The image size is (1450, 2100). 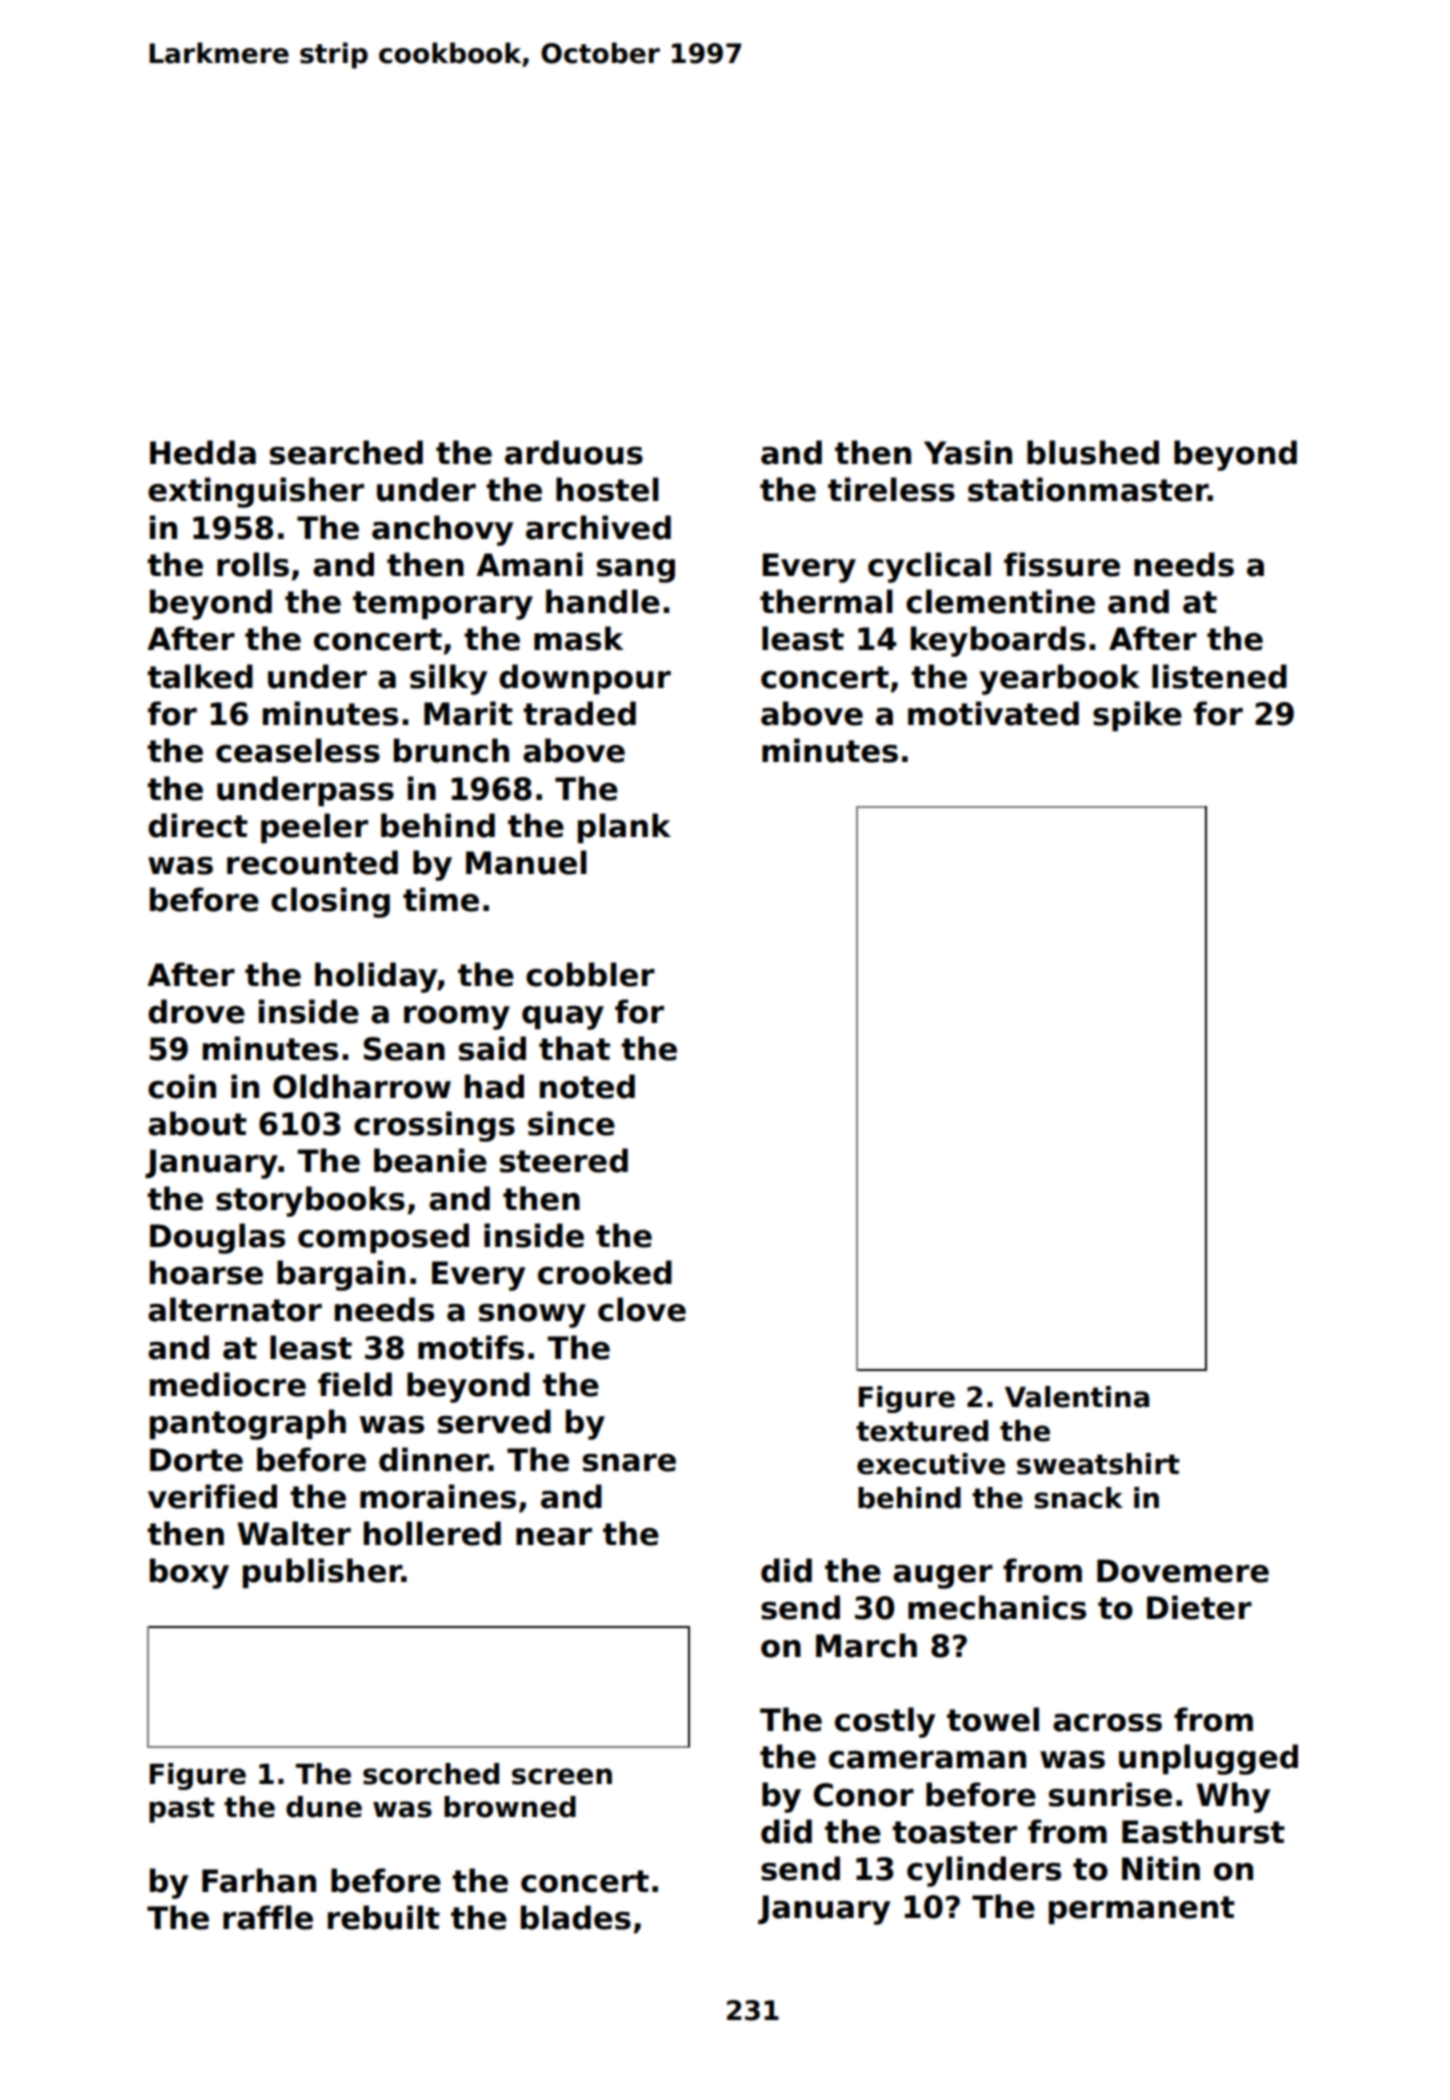 What do you see at coordinates (629, 1463) in the page?
I see `snare` at bounding box center [629, 1463].
